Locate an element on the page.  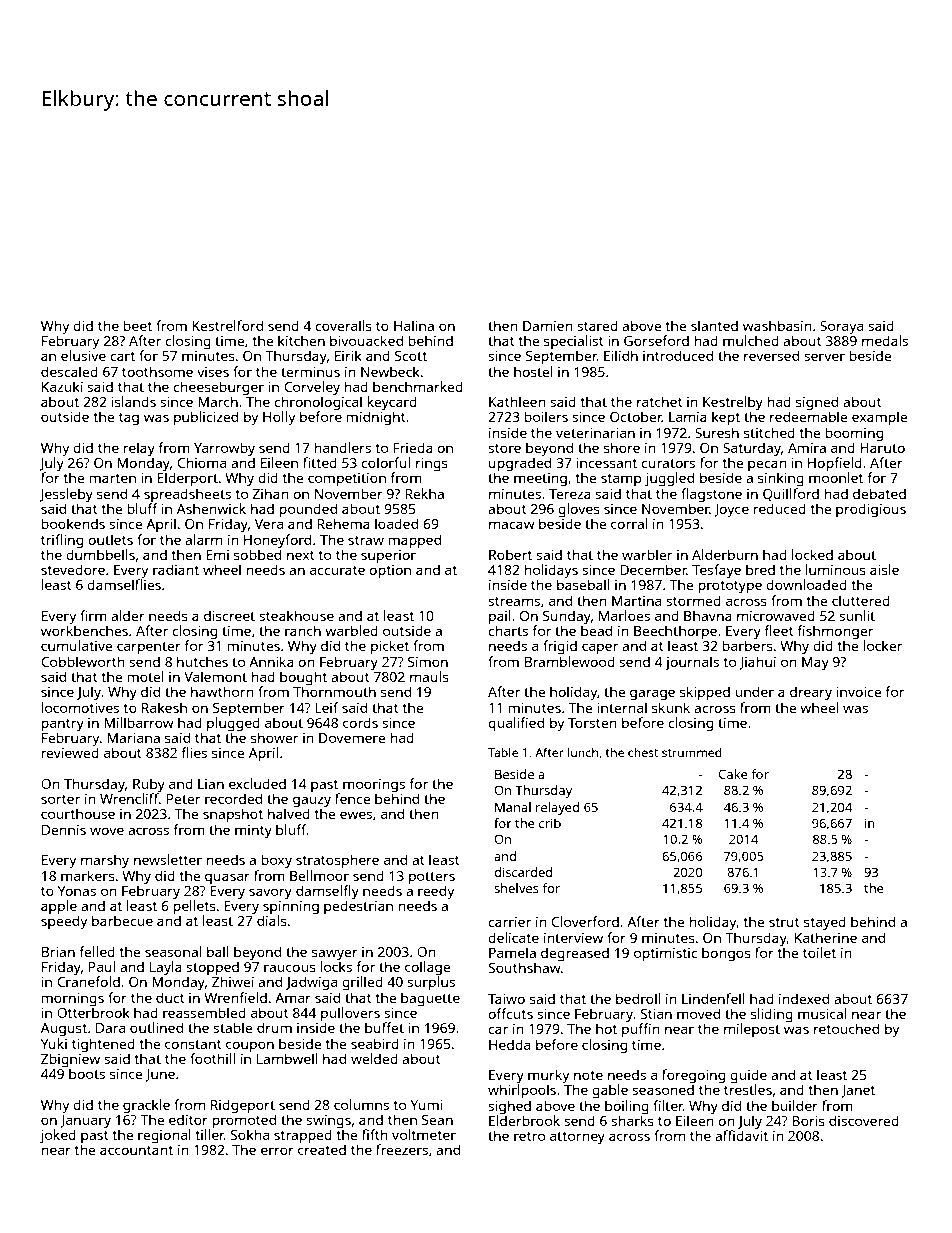
Joyce is located at coordinates (731, 511).
